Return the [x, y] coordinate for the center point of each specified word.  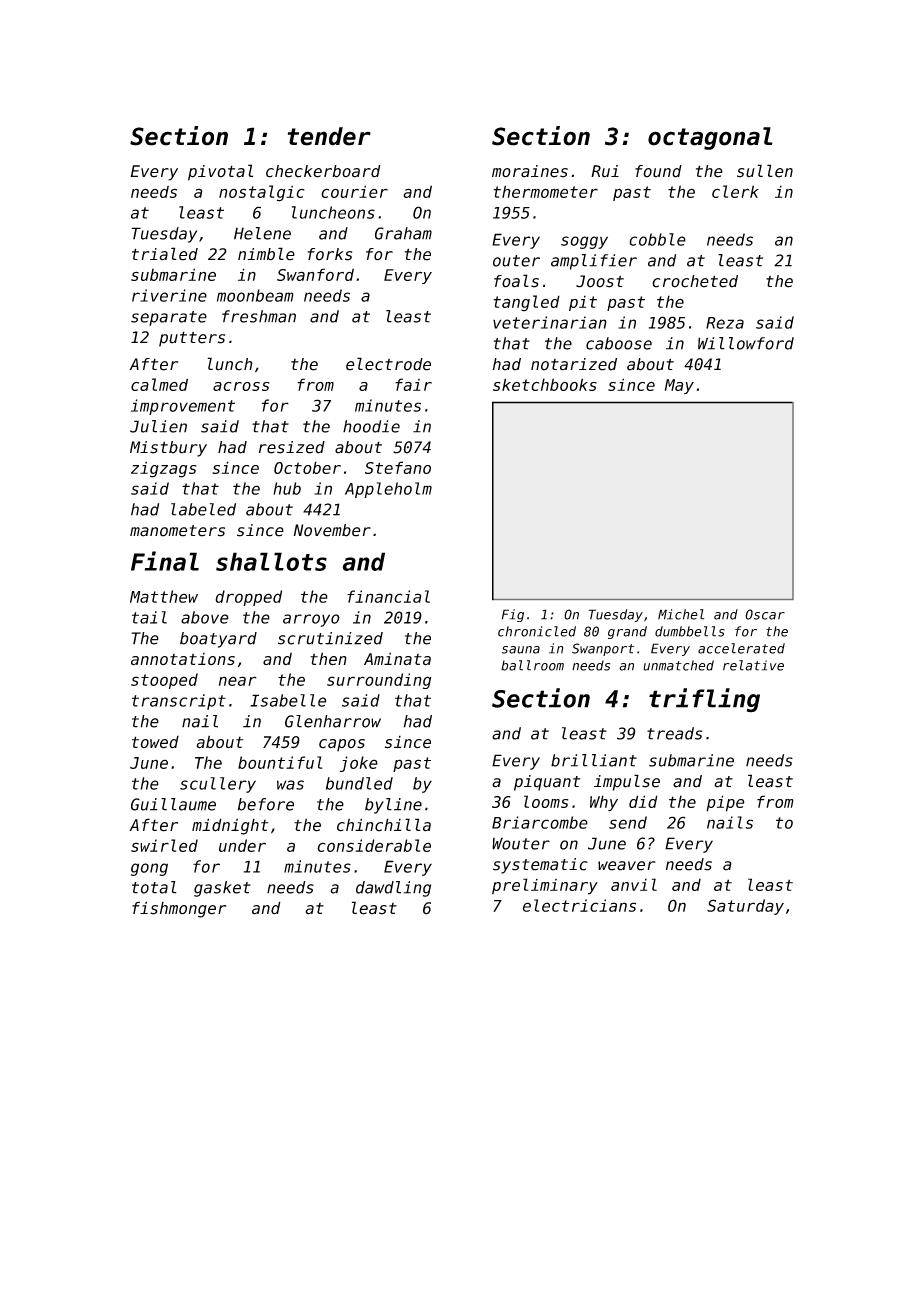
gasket [222, 889]
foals [516, 281]
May [679, 386]
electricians [579, 905]
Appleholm [388, 490]
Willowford [746, 343]
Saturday [745, 907]
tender [329, 136]
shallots [271, 561]
